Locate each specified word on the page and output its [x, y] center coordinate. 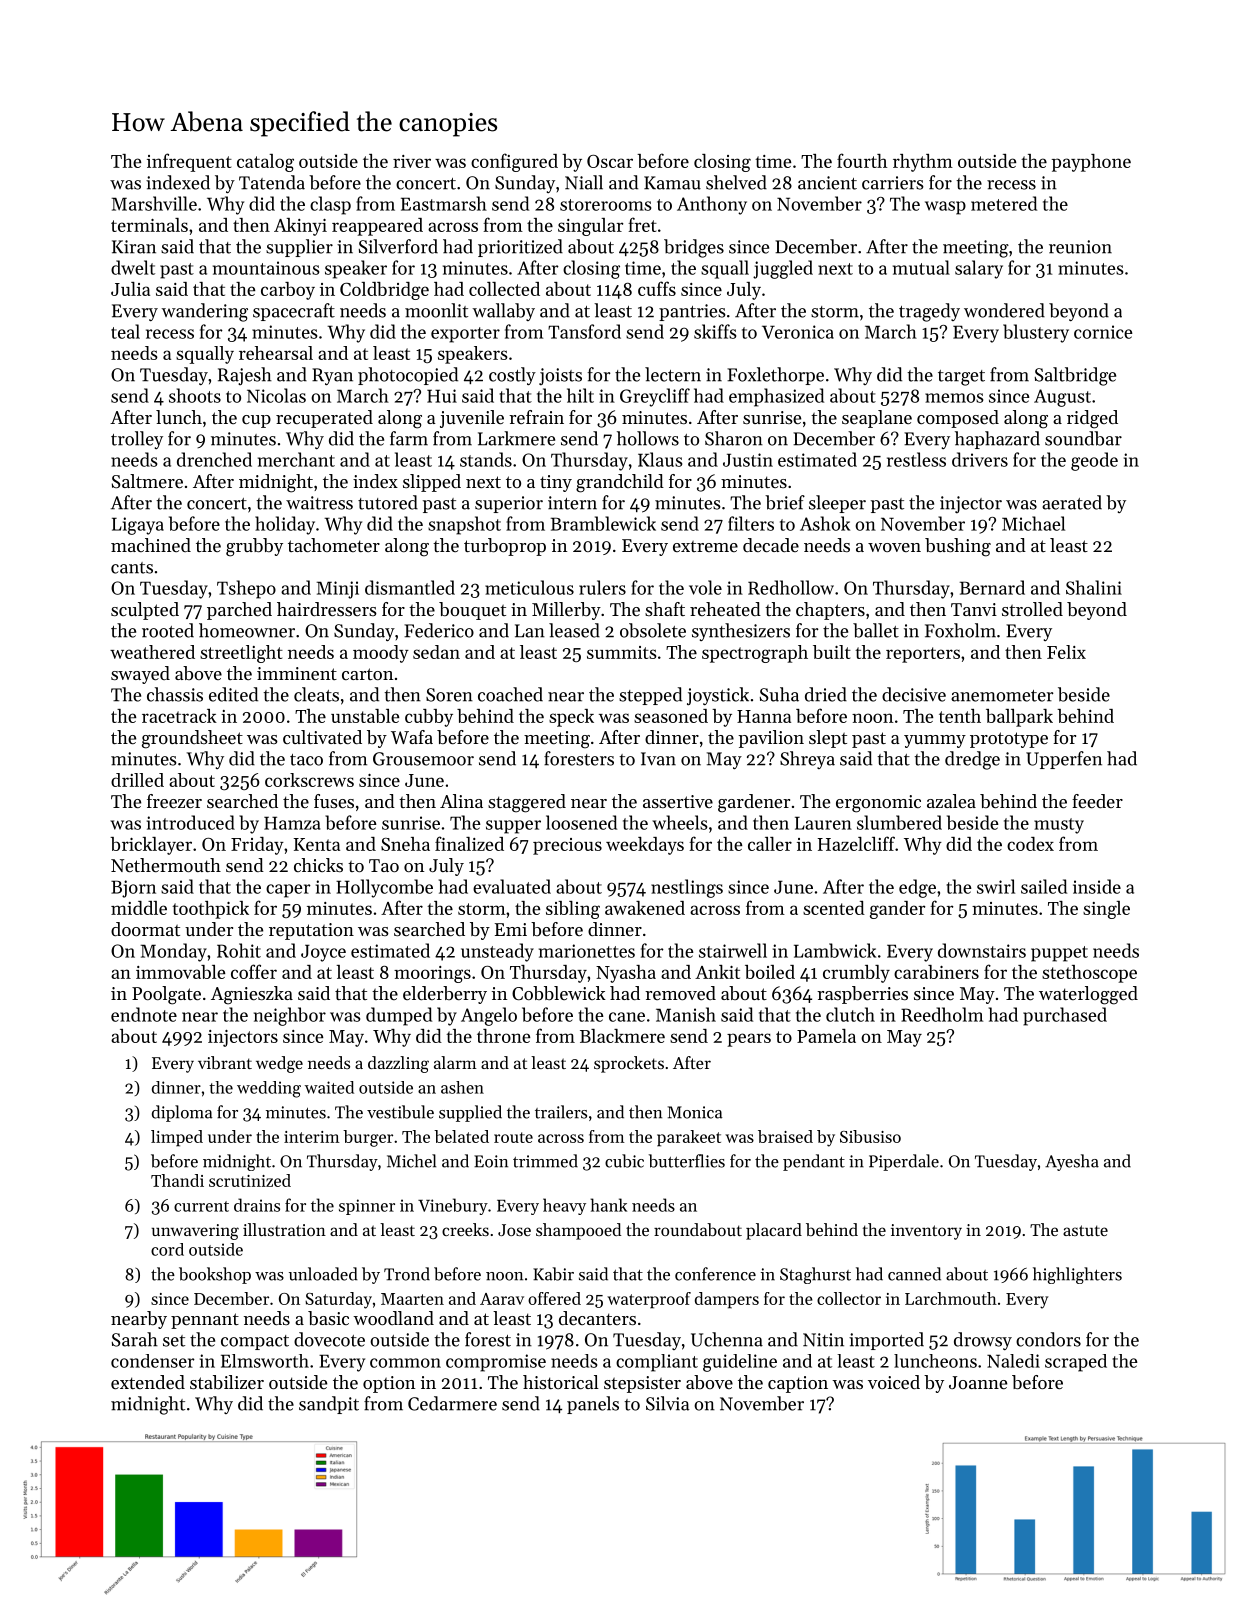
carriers [893, 183]
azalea [951, 801]
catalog [265, 163]
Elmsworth [265, 1361]
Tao [384, 865]
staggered [527, 803]
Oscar [610, 161]
